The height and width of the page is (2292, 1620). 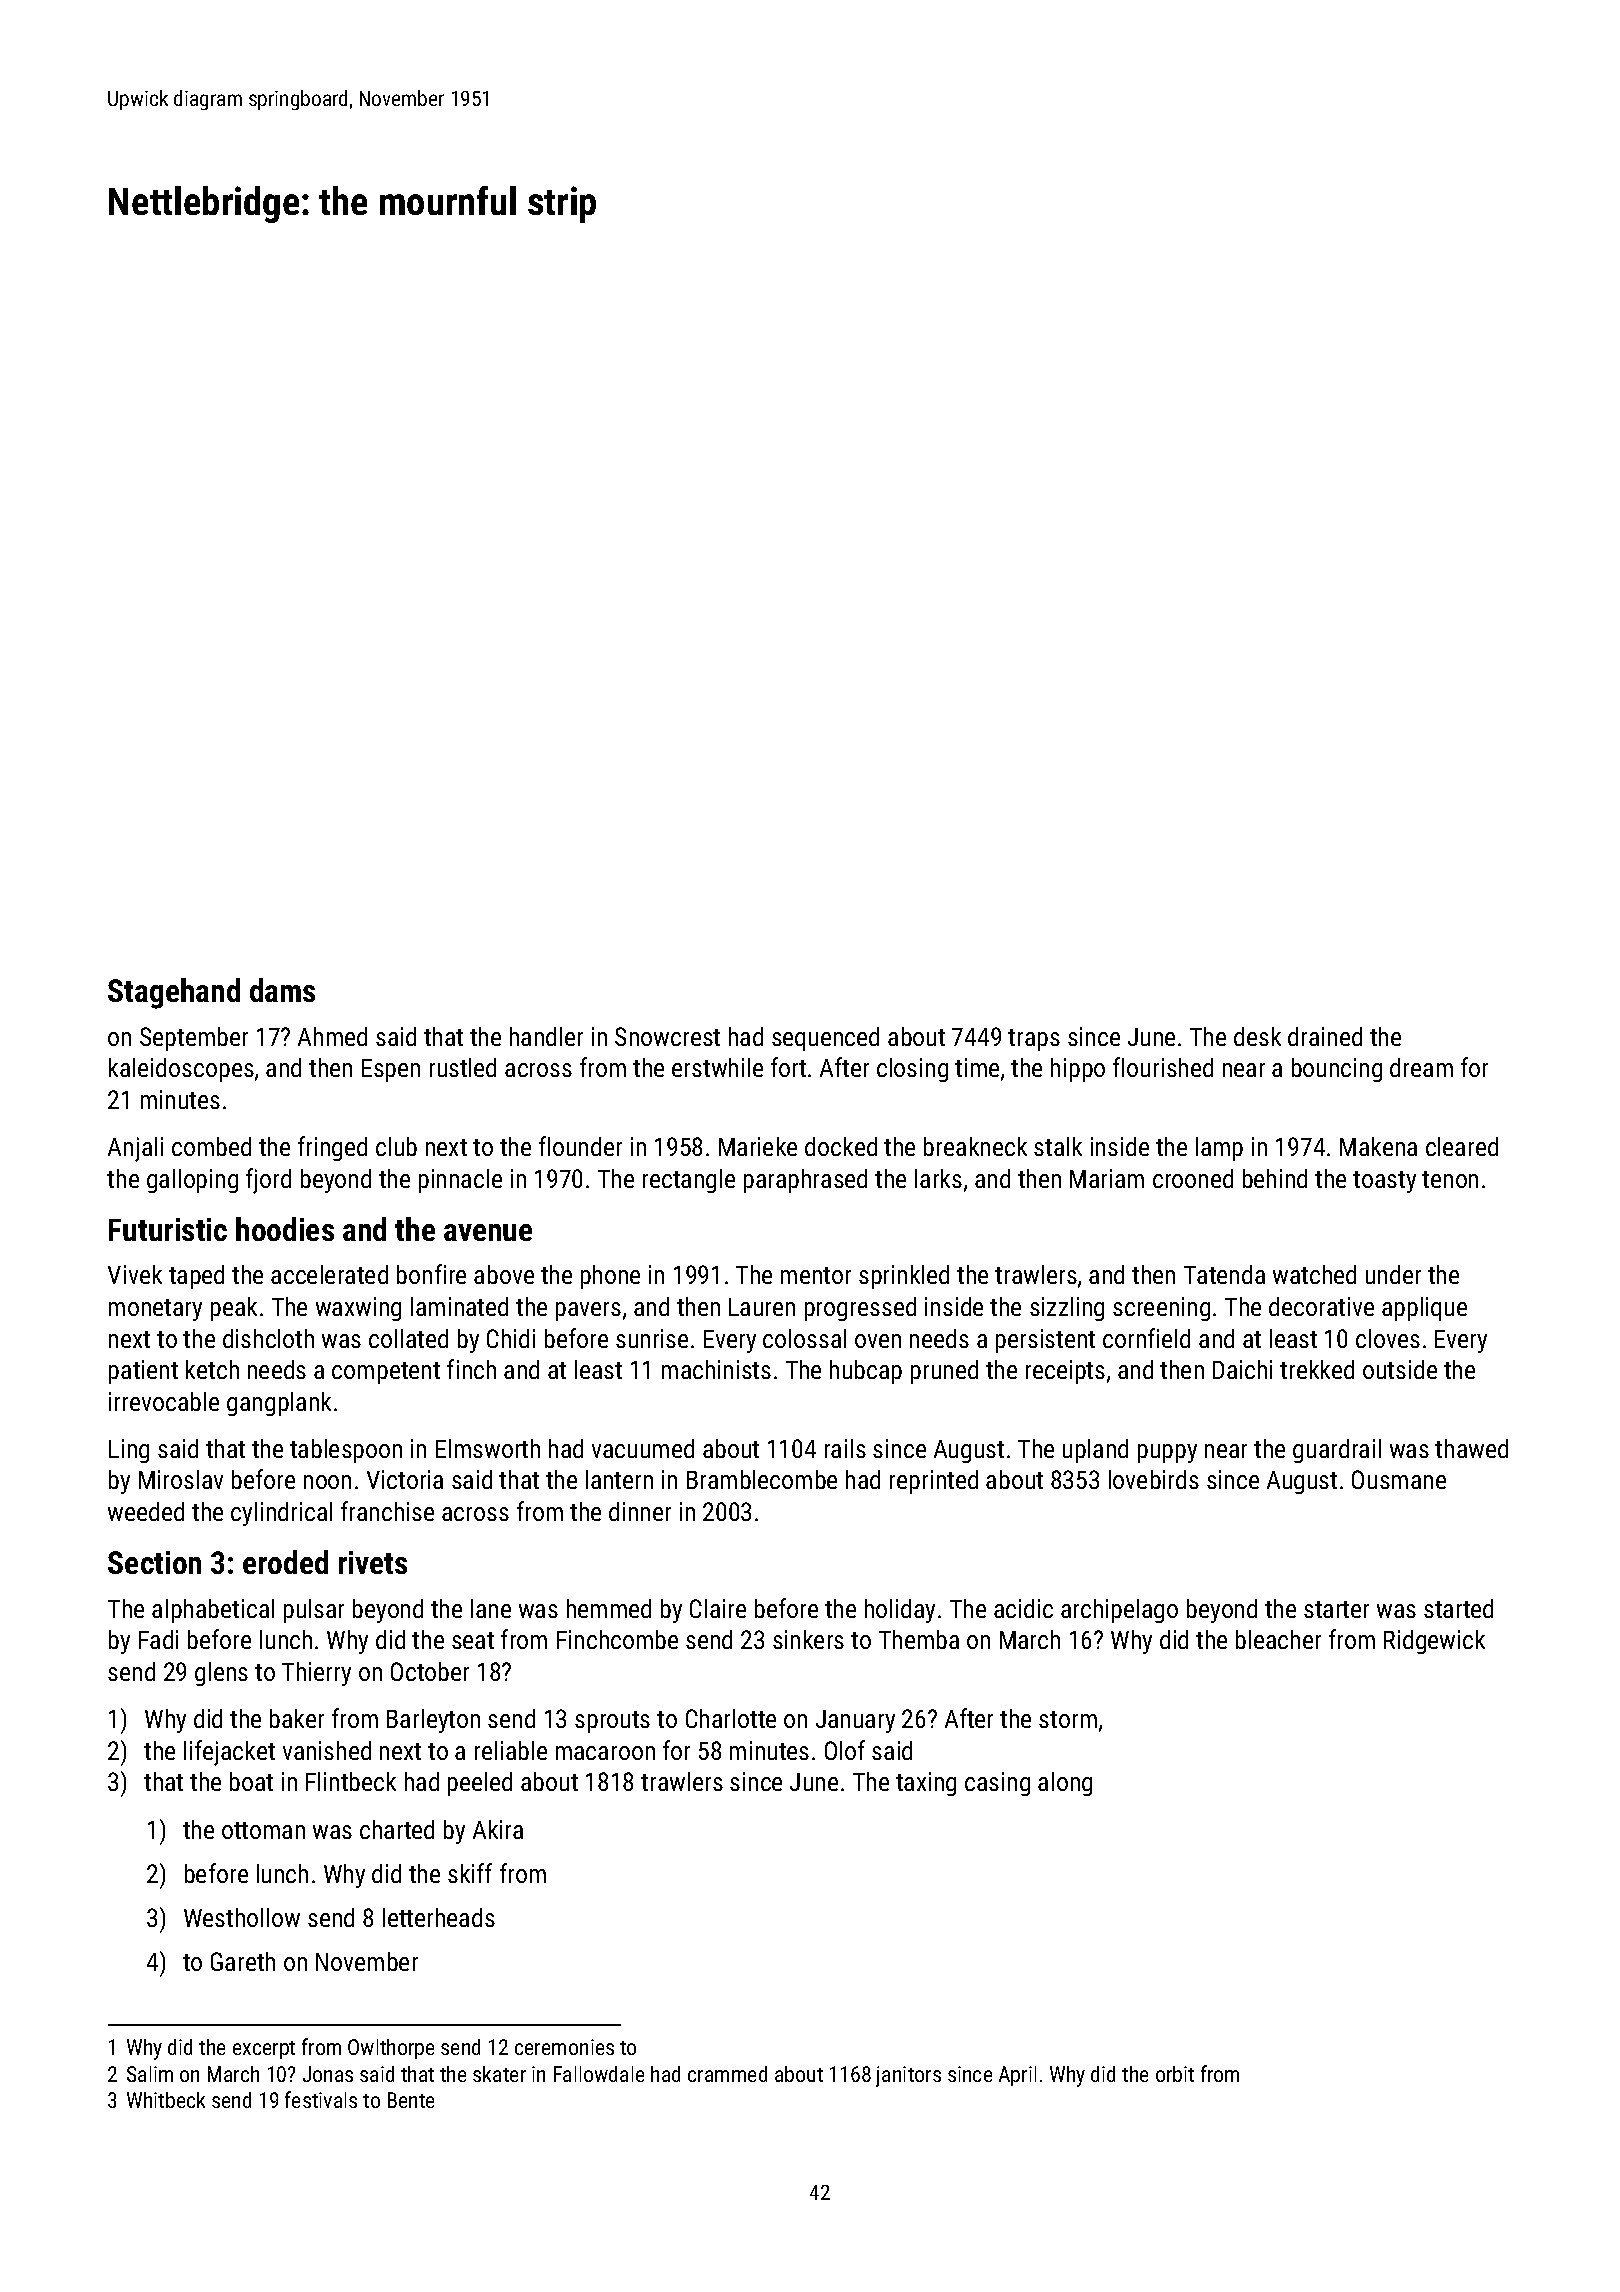 I want to click on dams, so click(x=282, y=990).
